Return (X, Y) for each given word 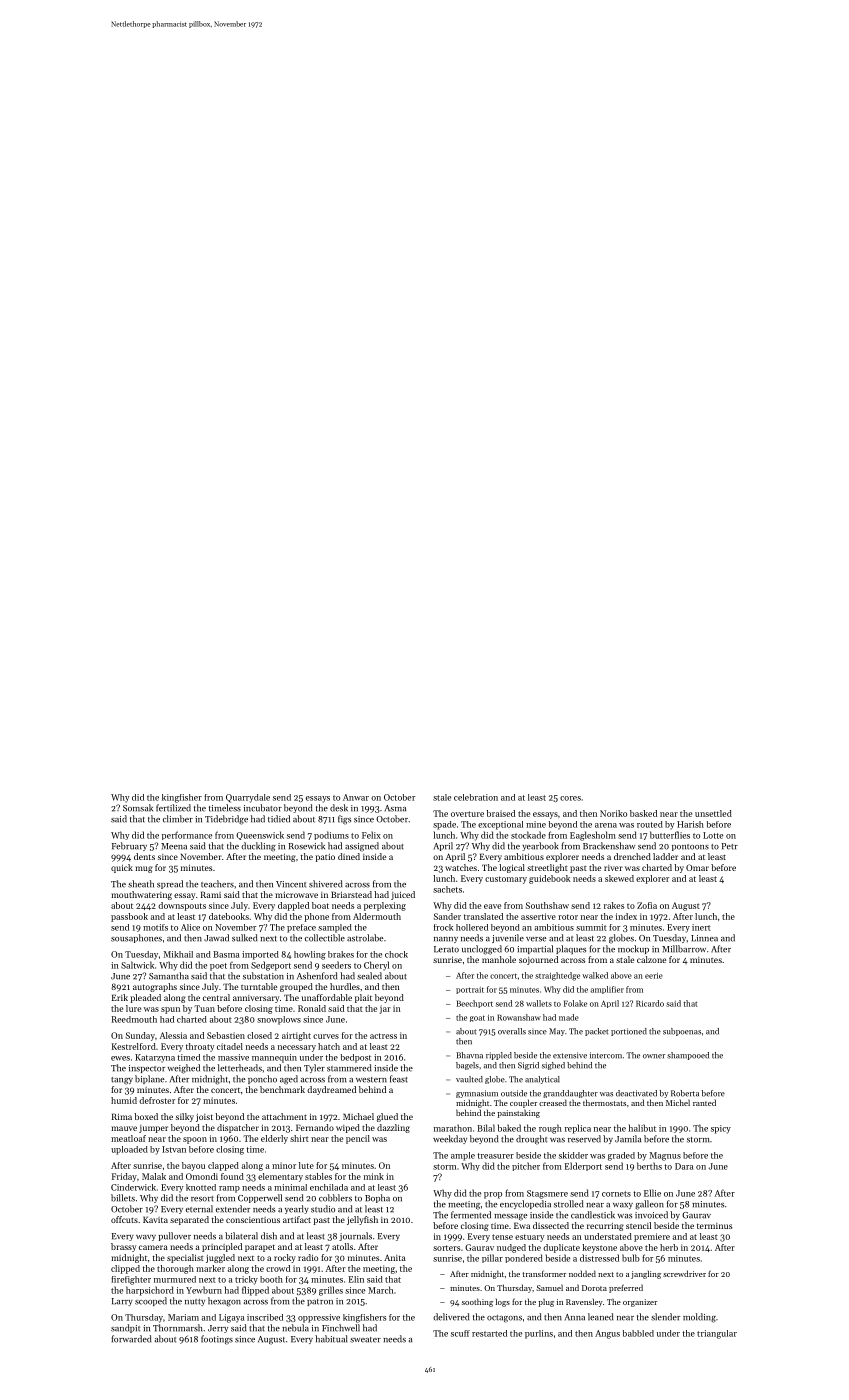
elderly (274, 1139)
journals (355, 1236)
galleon (649, 1205)
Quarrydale (248, 798)
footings (217, 1340)
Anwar (356, 797)
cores (570, 798)
